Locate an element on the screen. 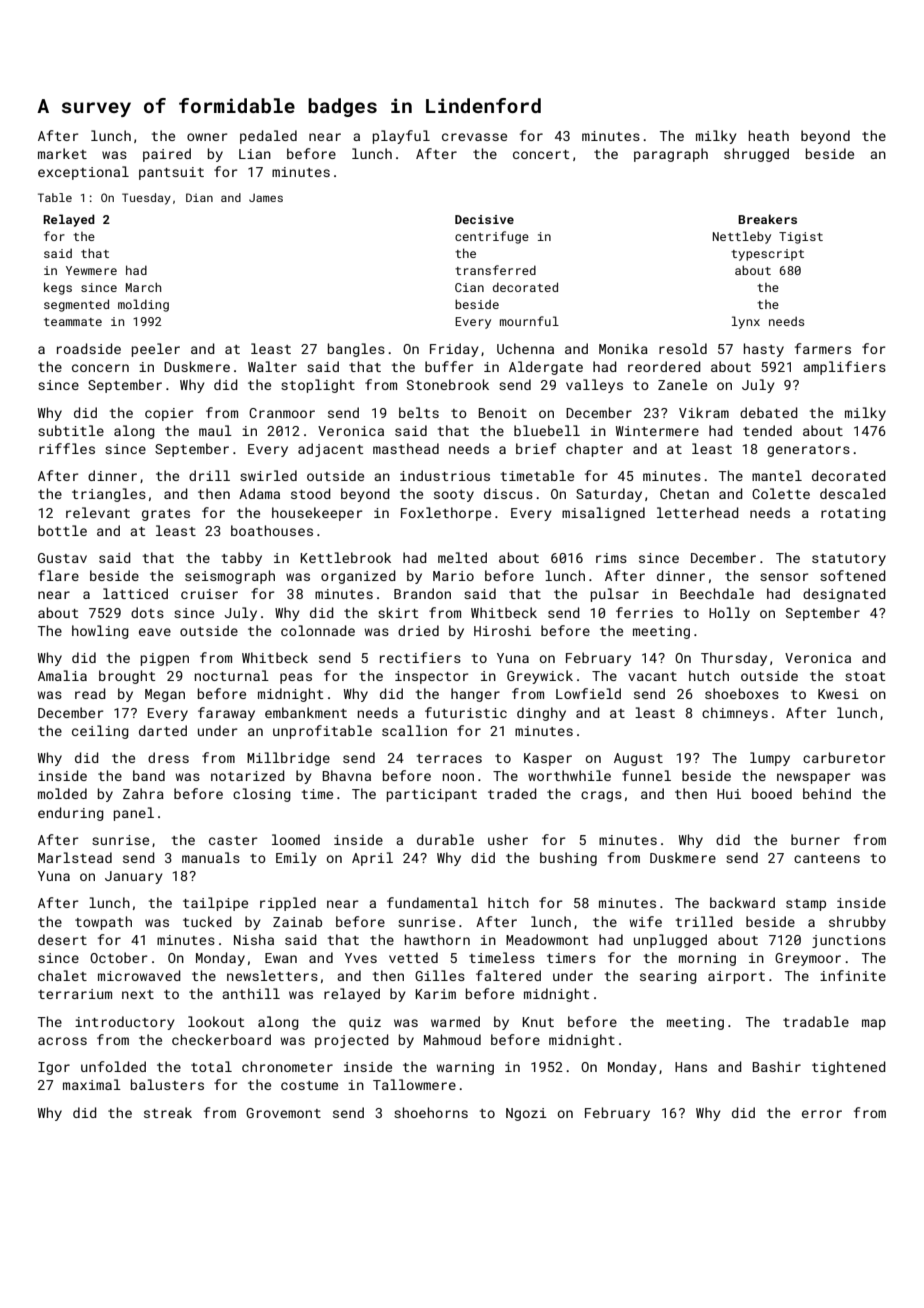 This screenshot has width=924, height=1308. Monika is located at coordinates (623, 348).
